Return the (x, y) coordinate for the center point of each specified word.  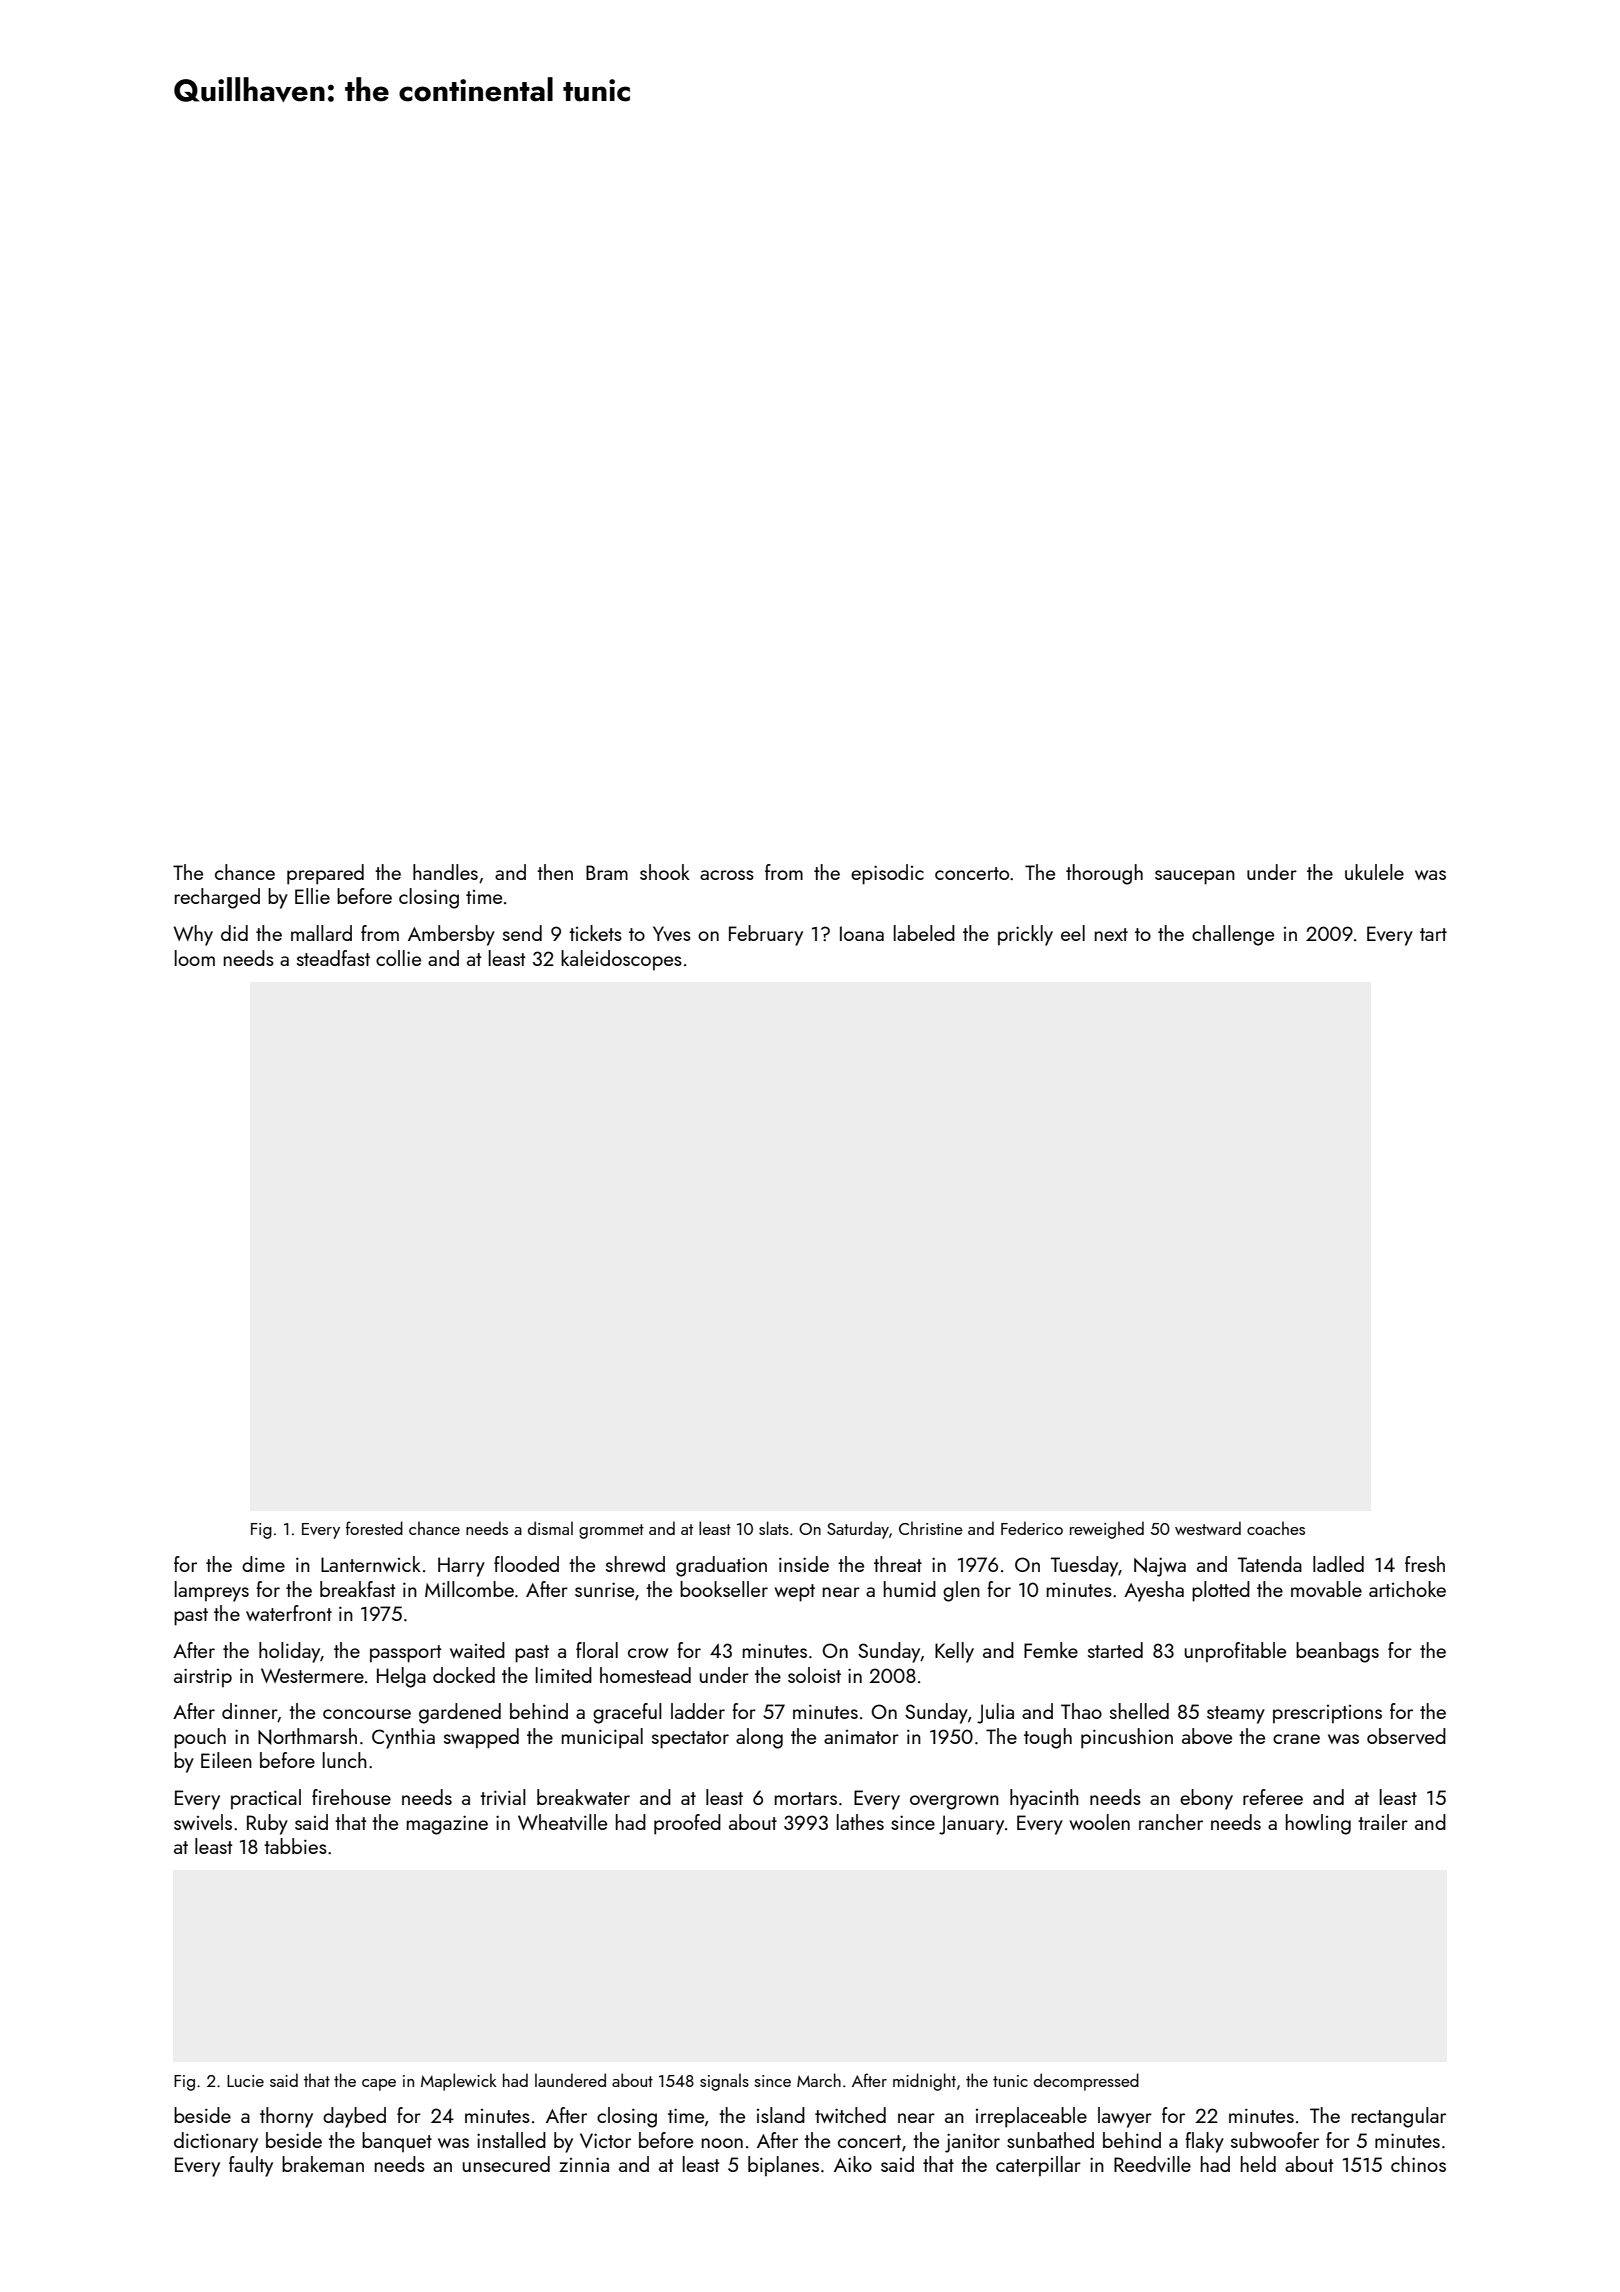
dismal (550, 1528)
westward (1208, 1528)
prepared (325, 874)
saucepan (1195, 877)
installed (511, 2140)
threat (898, 1564)
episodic (887, 874)
